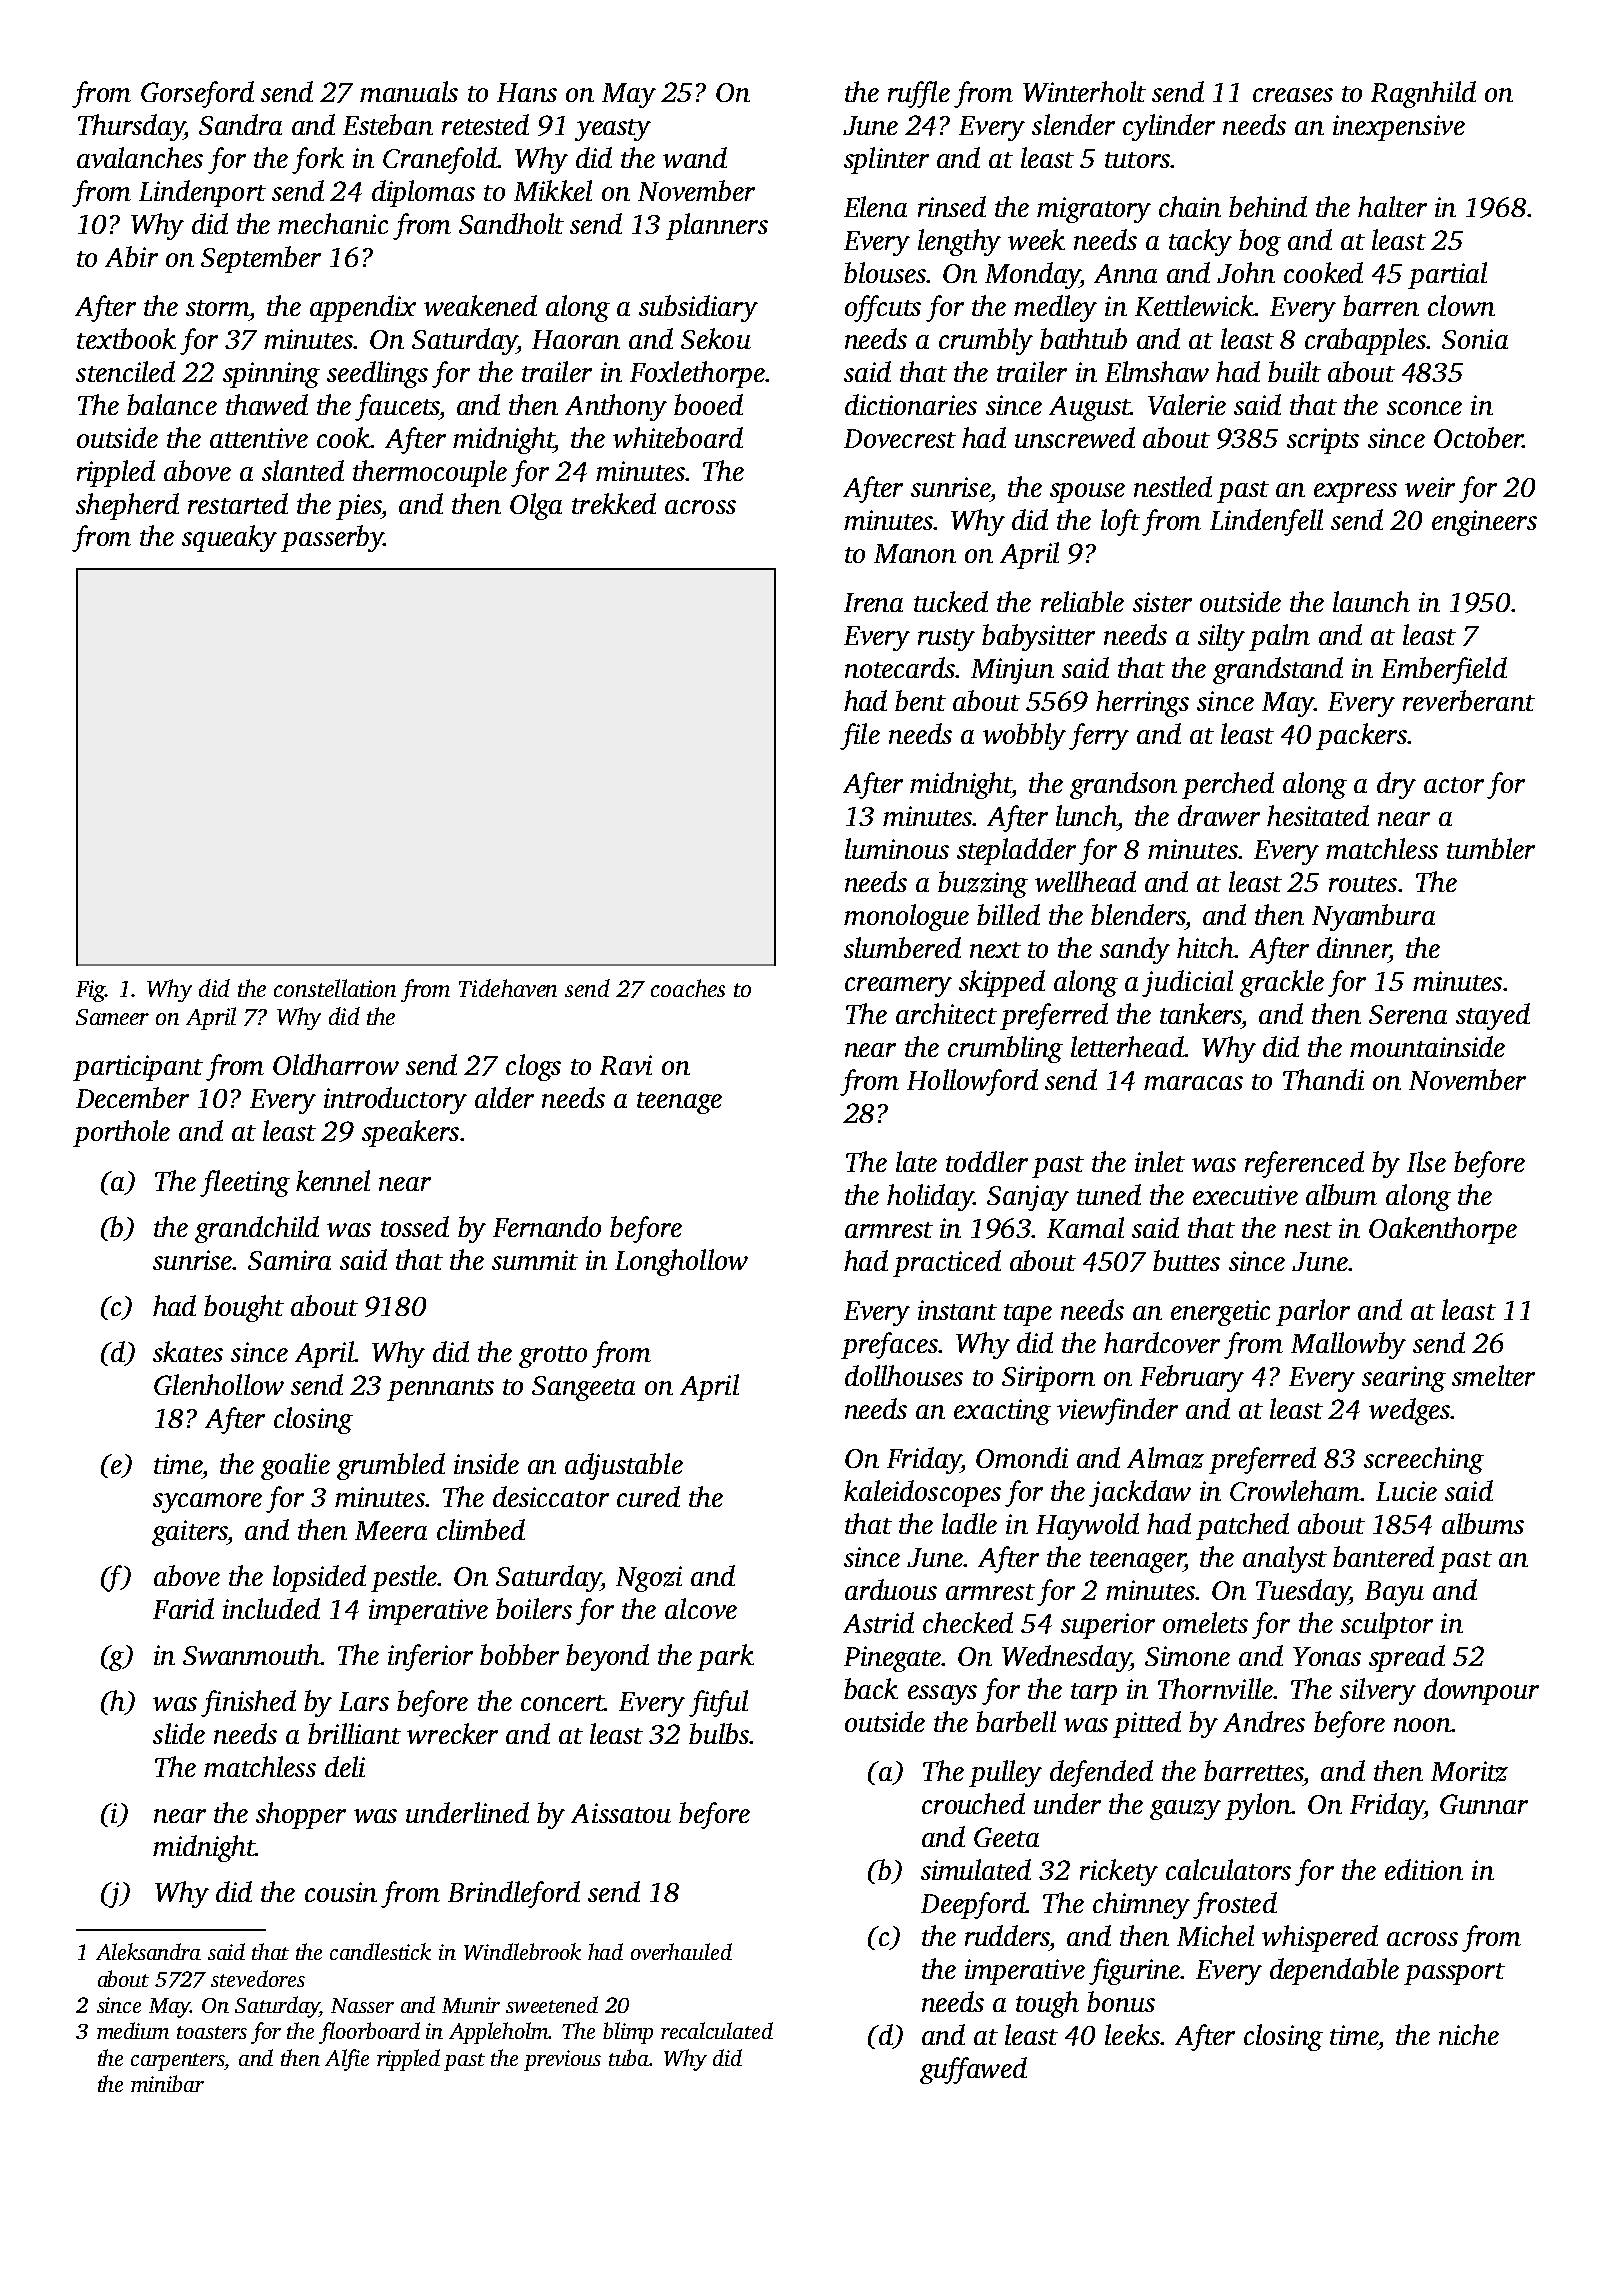 Image resolution: width=1620 pixels, height=2292 pixels. Describe the element at coordinates (504, 1097) in the page. I see `alder` at that location.
